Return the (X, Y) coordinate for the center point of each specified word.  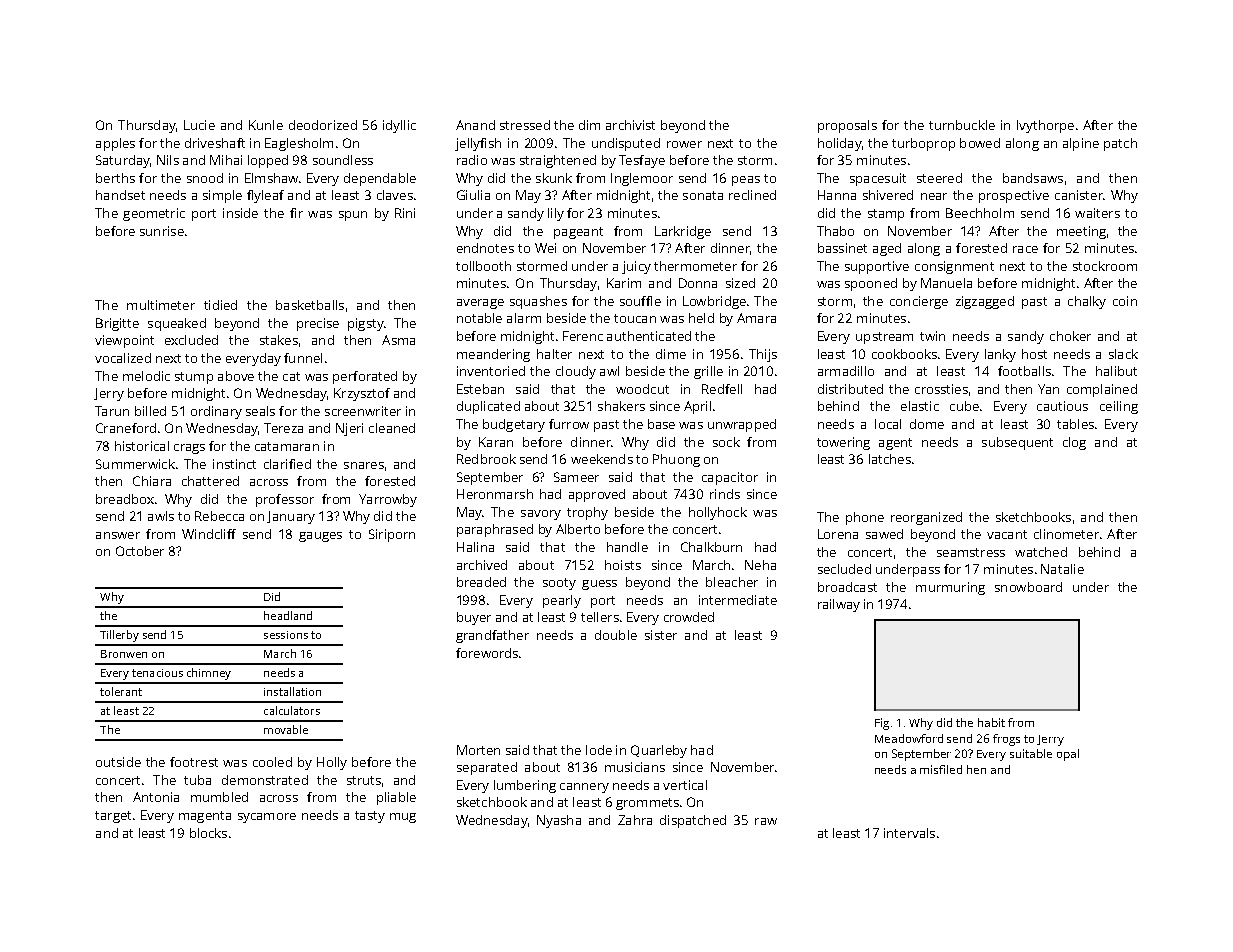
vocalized (123, 358)
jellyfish (478, 144)
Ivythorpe (1045, 126)
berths (115, 178)
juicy (636, 267)
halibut (1116, 371)
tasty (370, 817)
